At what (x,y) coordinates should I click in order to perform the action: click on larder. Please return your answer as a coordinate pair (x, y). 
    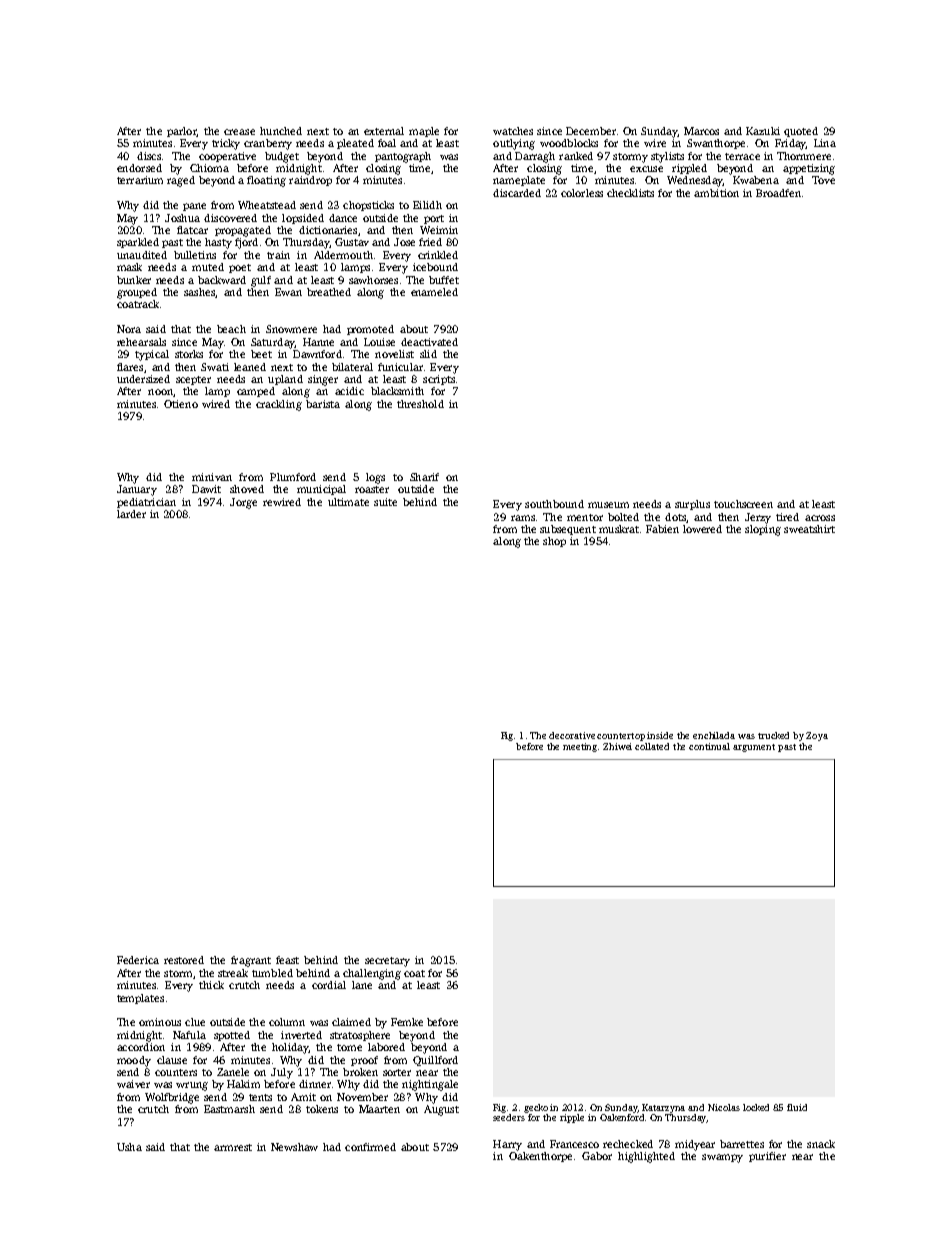
    Looking at the image, I should click on (131, 514).
